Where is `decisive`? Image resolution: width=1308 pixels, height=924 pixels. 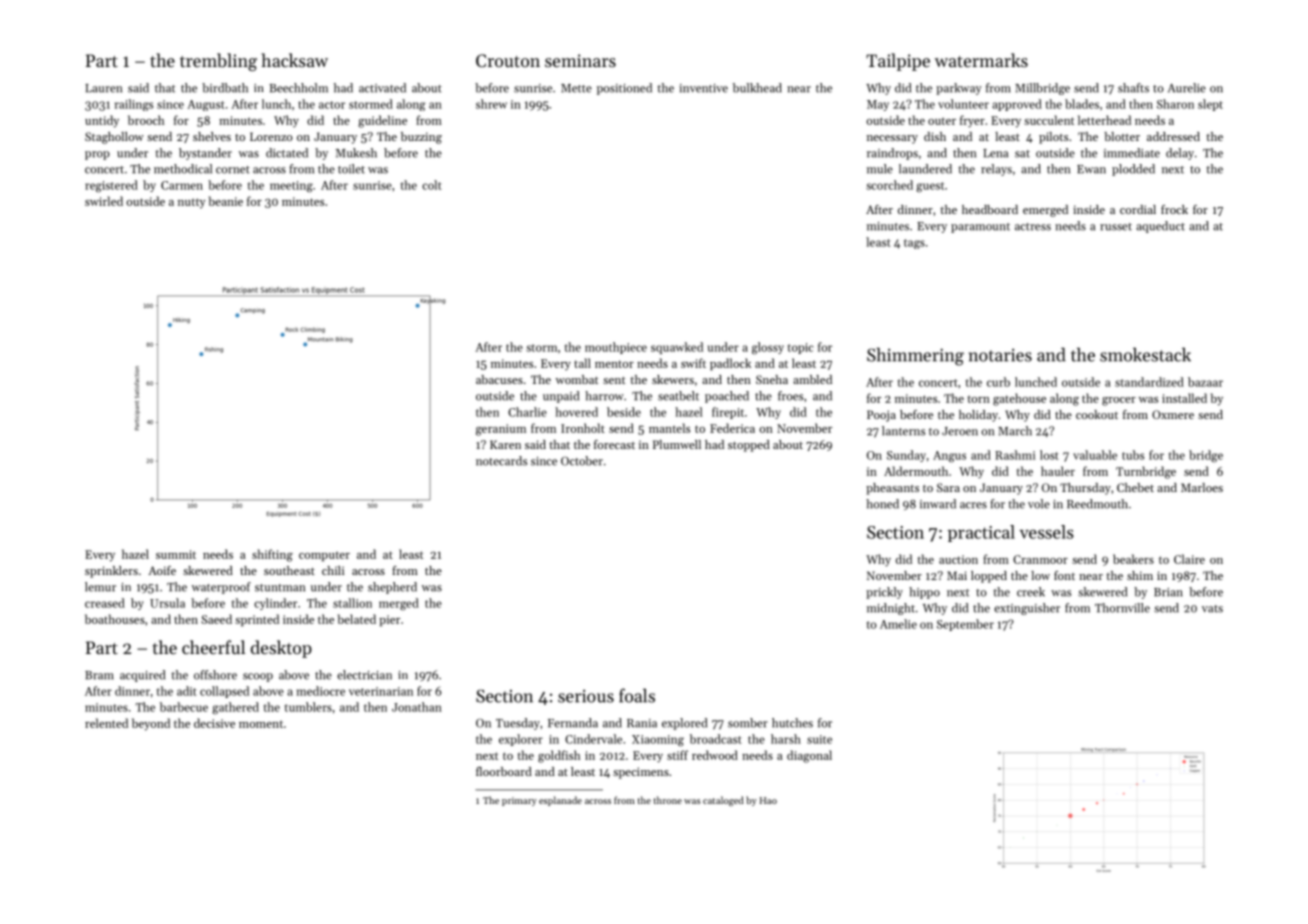
decisive is located at coordinates (214, 723).
